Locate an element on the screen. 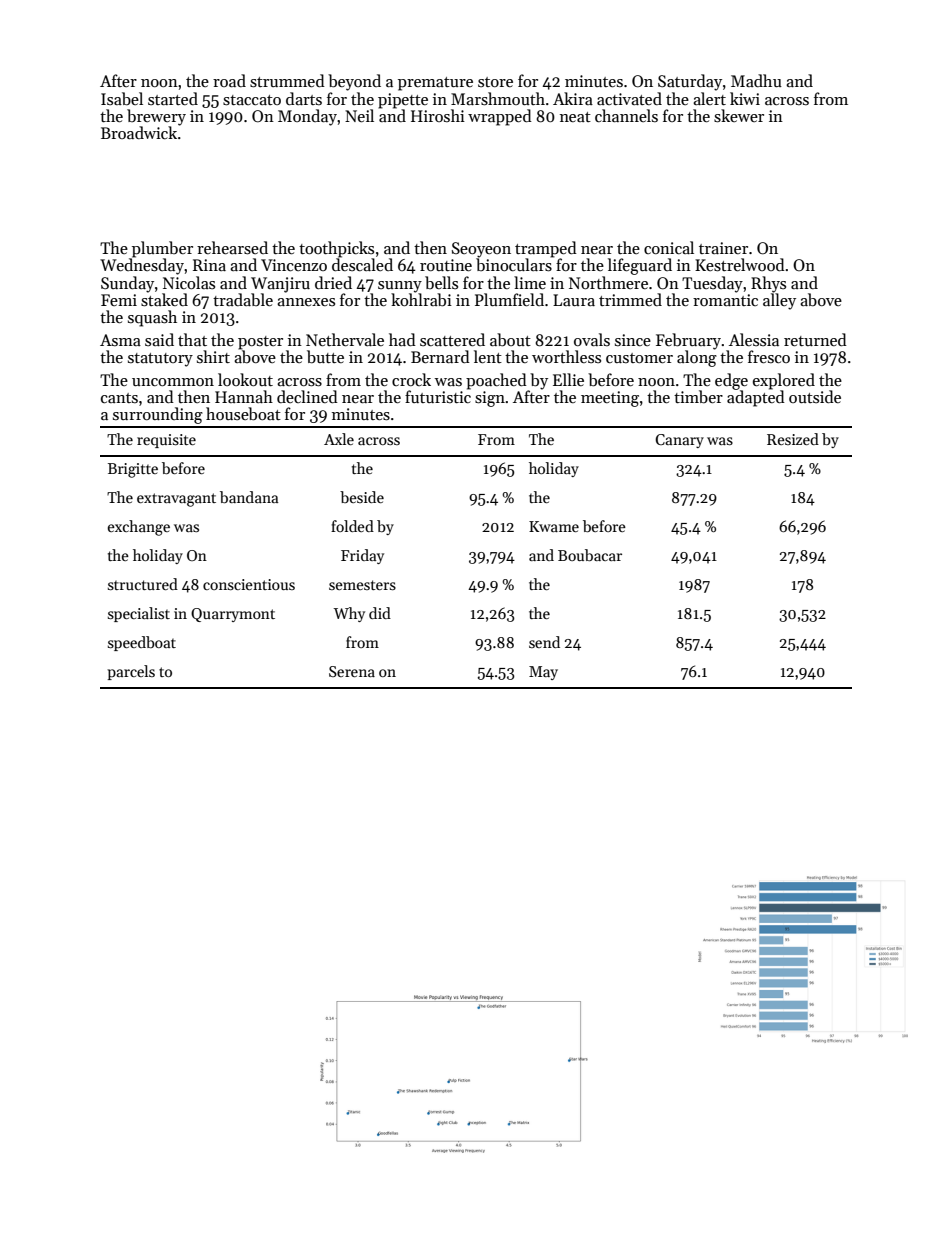 The height and width of the screenshot is (1233, 952). structured is located at coordinates (143, 584).
